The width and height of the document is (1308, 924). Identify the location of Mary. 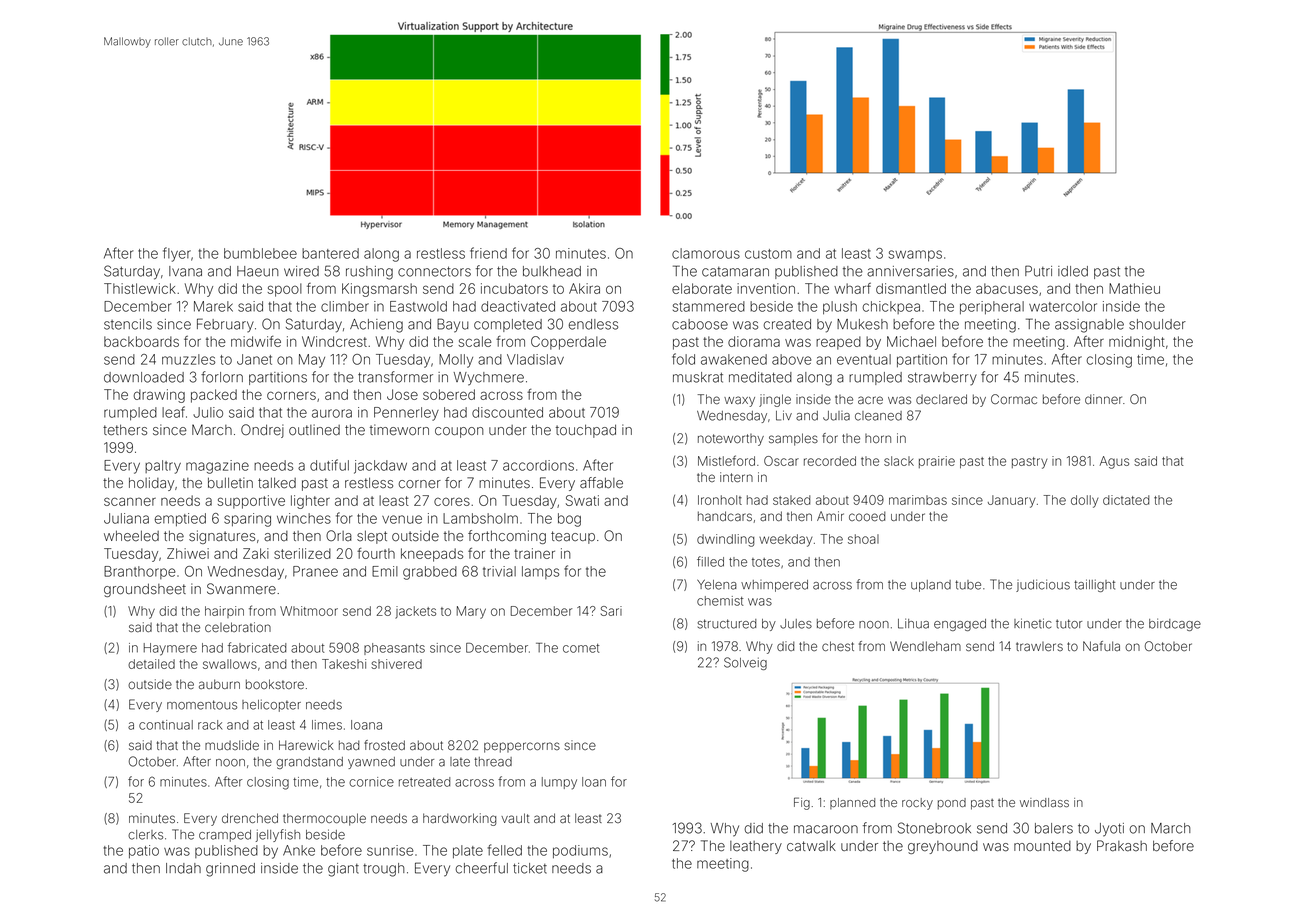
(471, 612).
